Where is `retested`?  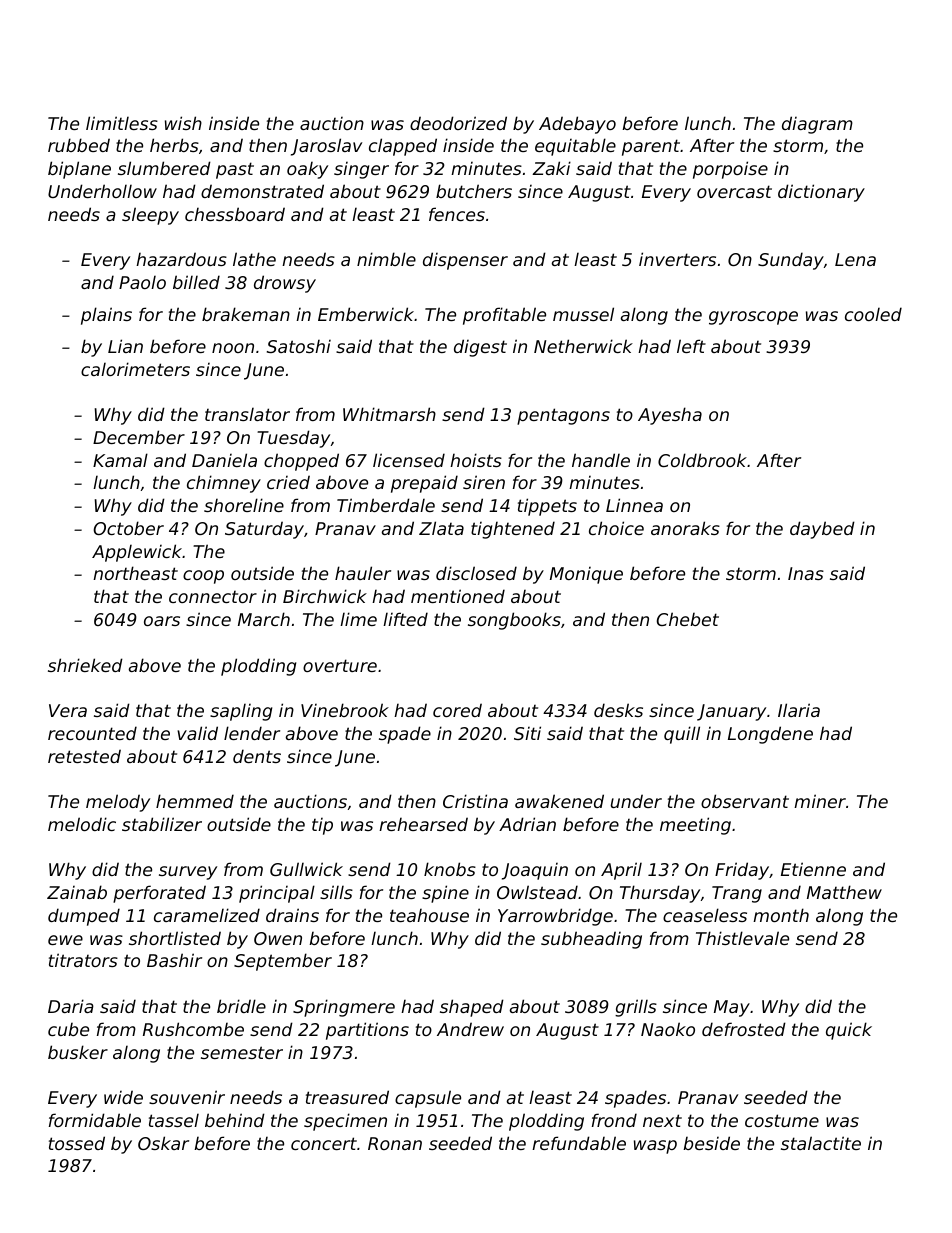
retested is located at coordinates (84, 756).
